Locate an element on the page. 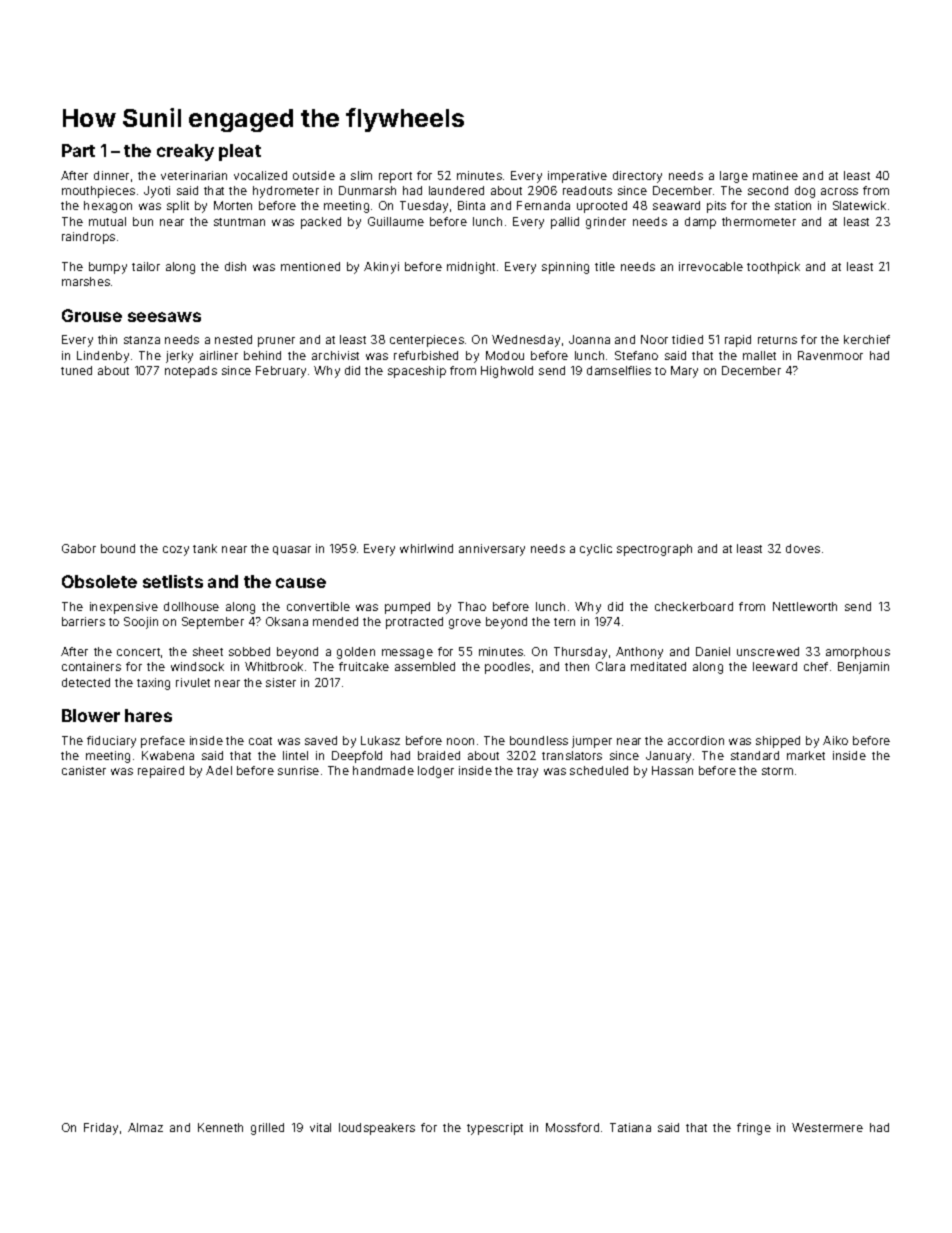 Image resolution: width=952 pixels, height=1233 pixels. kerchief is located at coordinates (867, 339).
